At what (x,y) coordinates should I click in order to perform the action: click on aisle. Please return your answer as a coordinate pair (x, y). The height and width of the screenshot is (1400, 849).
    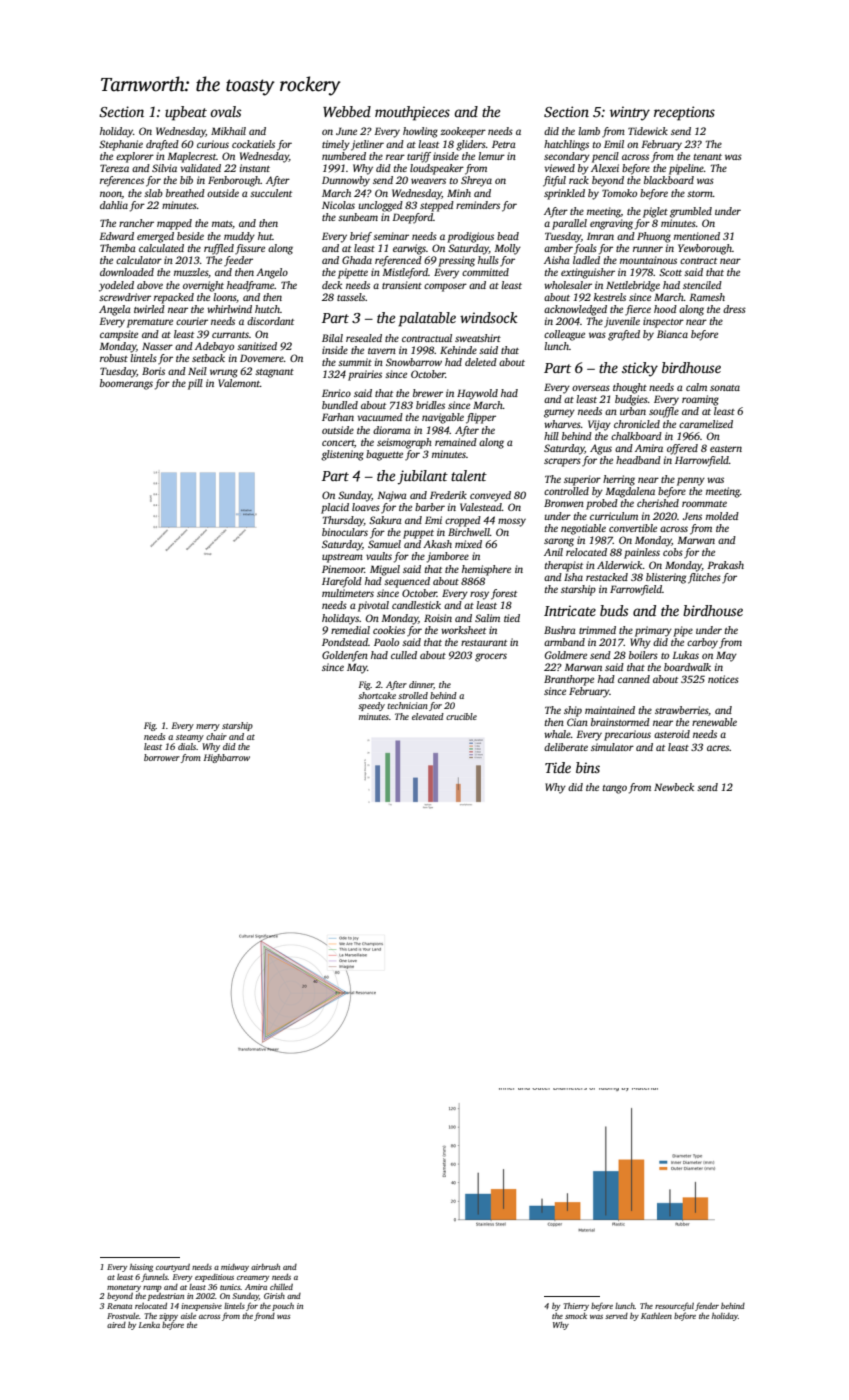
    Looking at the image, I should click on (188, 1316).
